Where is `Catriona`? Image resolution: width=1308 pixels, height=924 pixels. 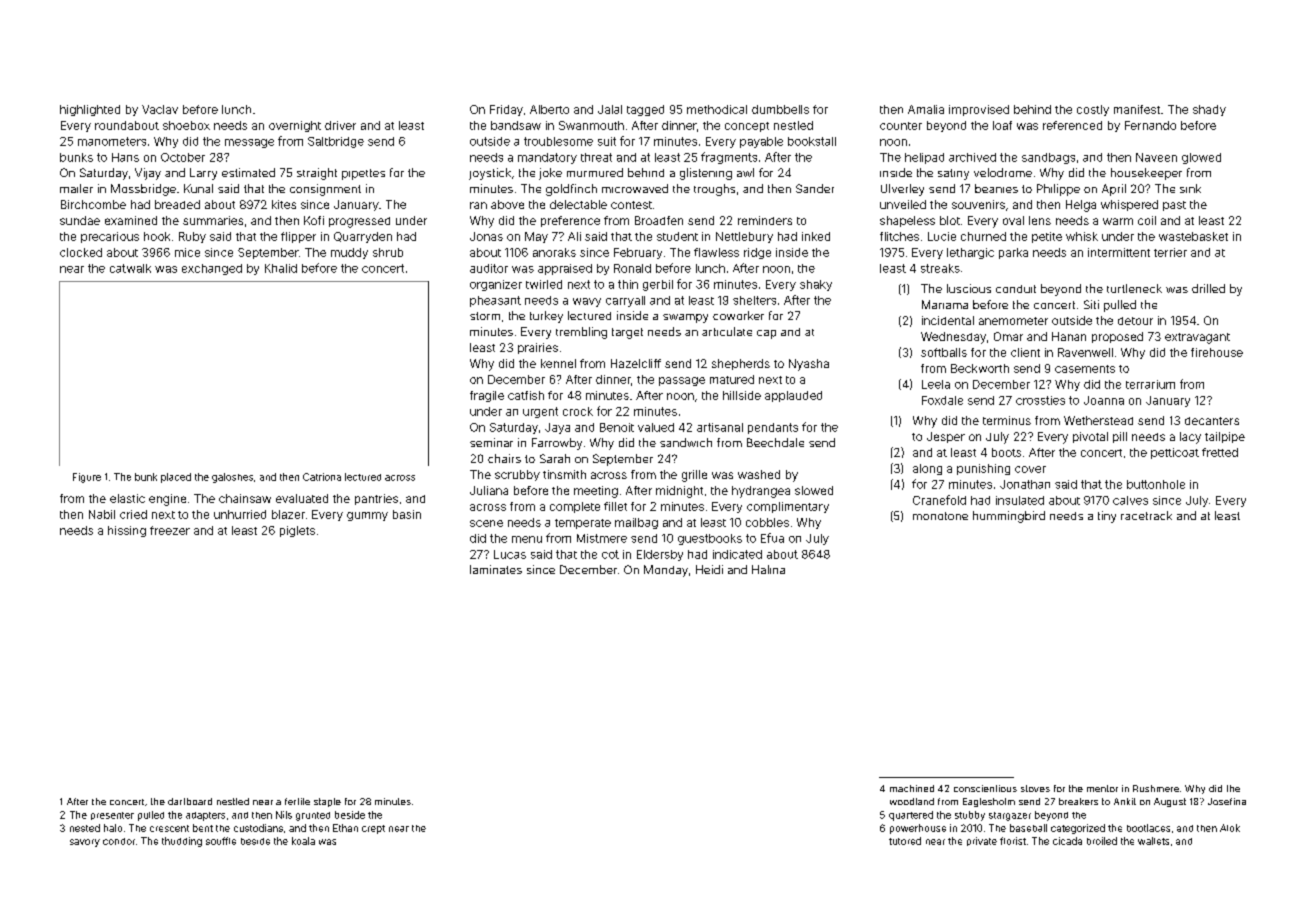 Catriona is located at coordinates (322, 477).
